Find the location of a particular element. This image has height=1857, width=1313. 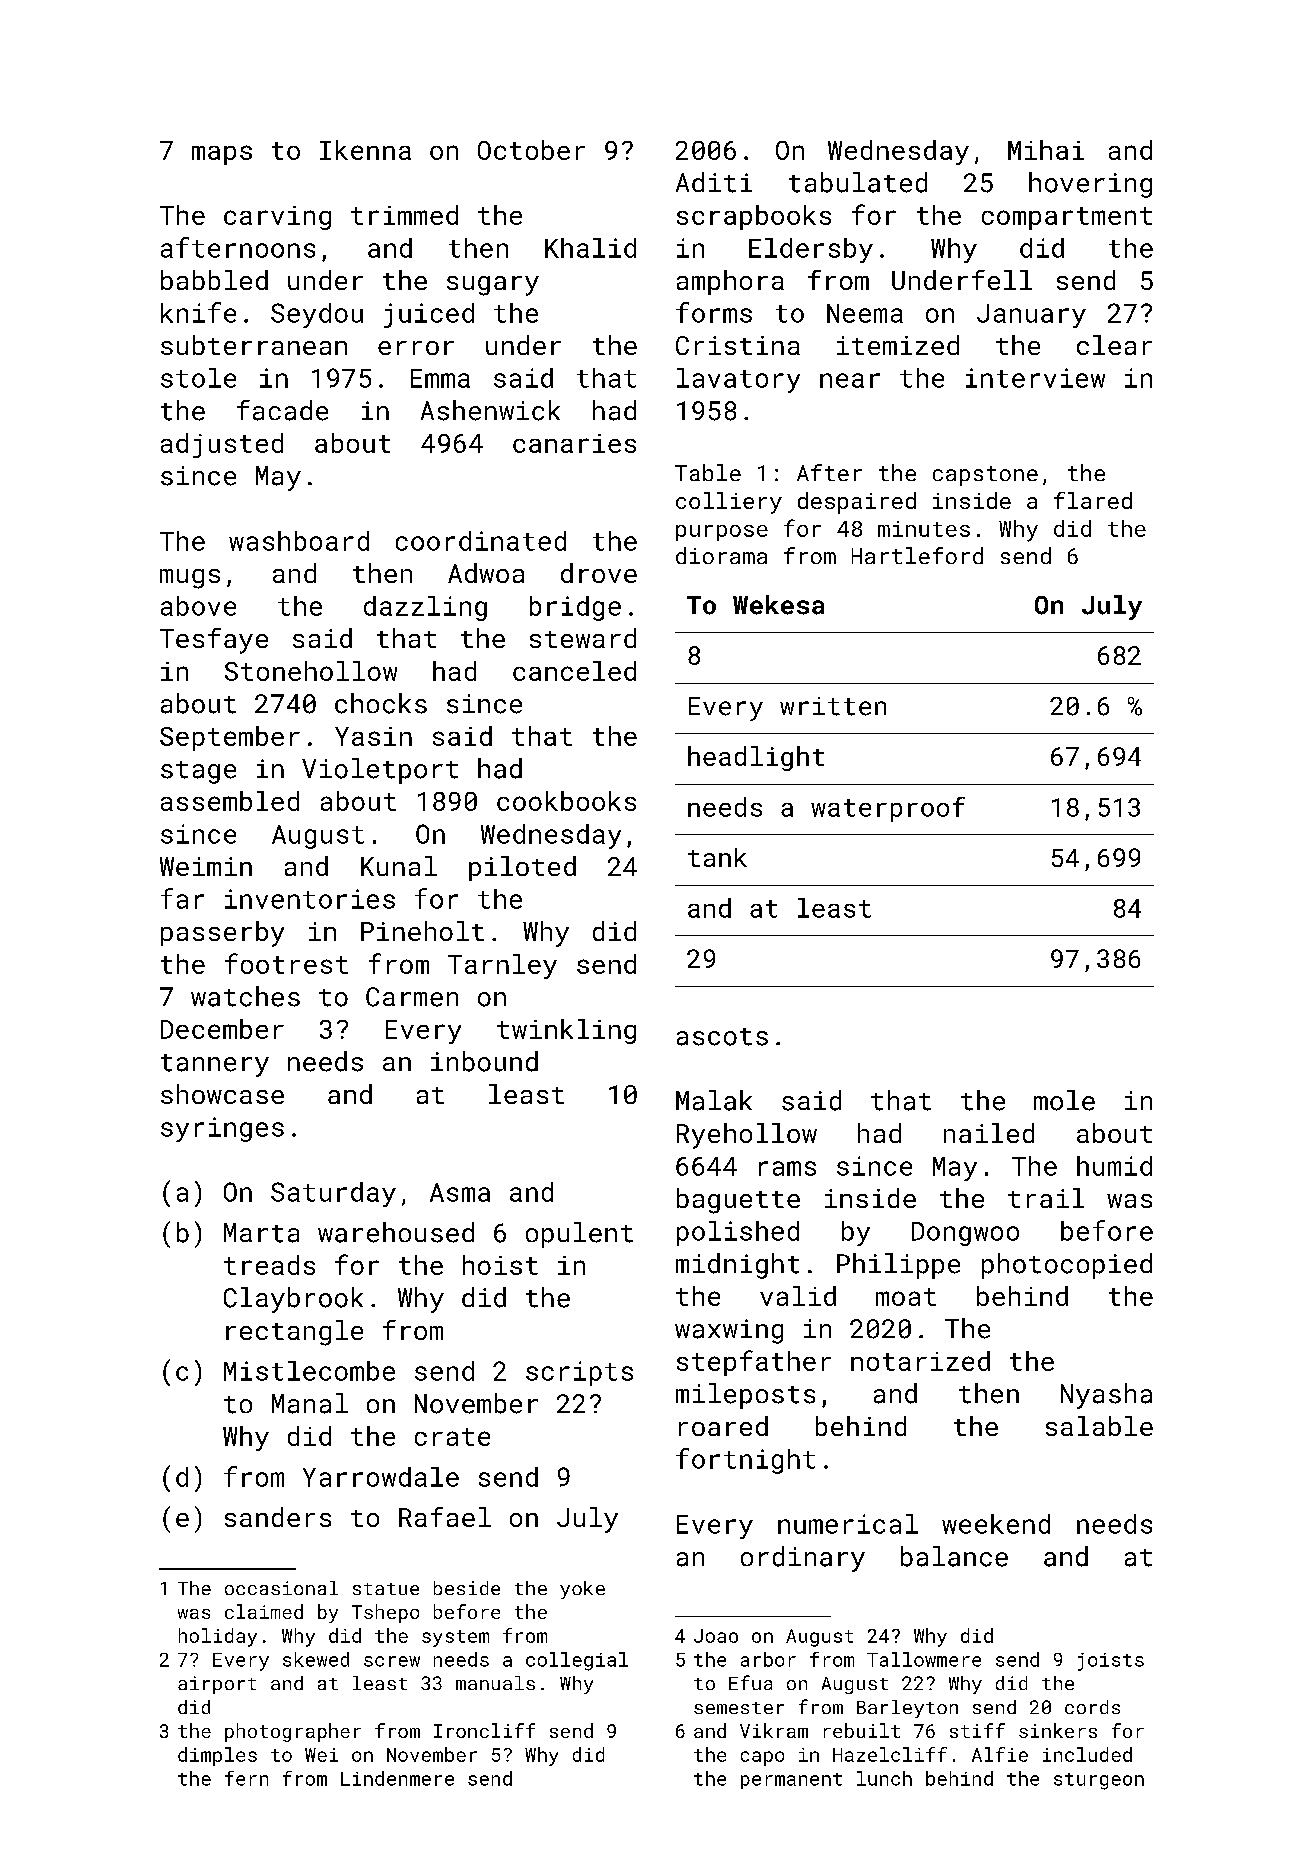

included is located at coordinates (1087, 1754).
